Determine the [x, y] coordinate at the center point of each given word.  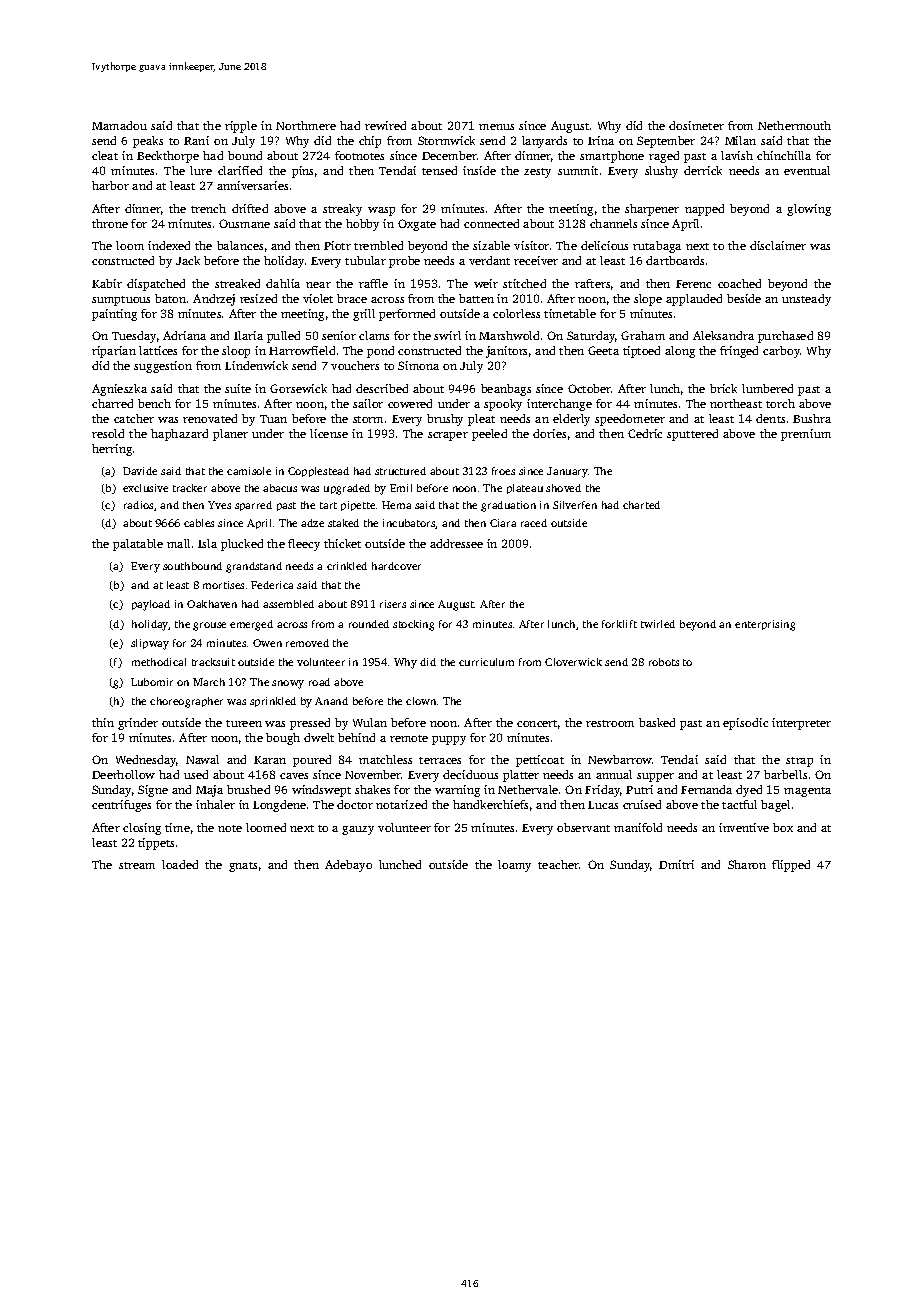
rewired [385, 125]
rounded [369, 624]
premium [806, 435]
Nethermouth [794, 125]
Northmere [306, 125]
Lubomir [152, 682]
